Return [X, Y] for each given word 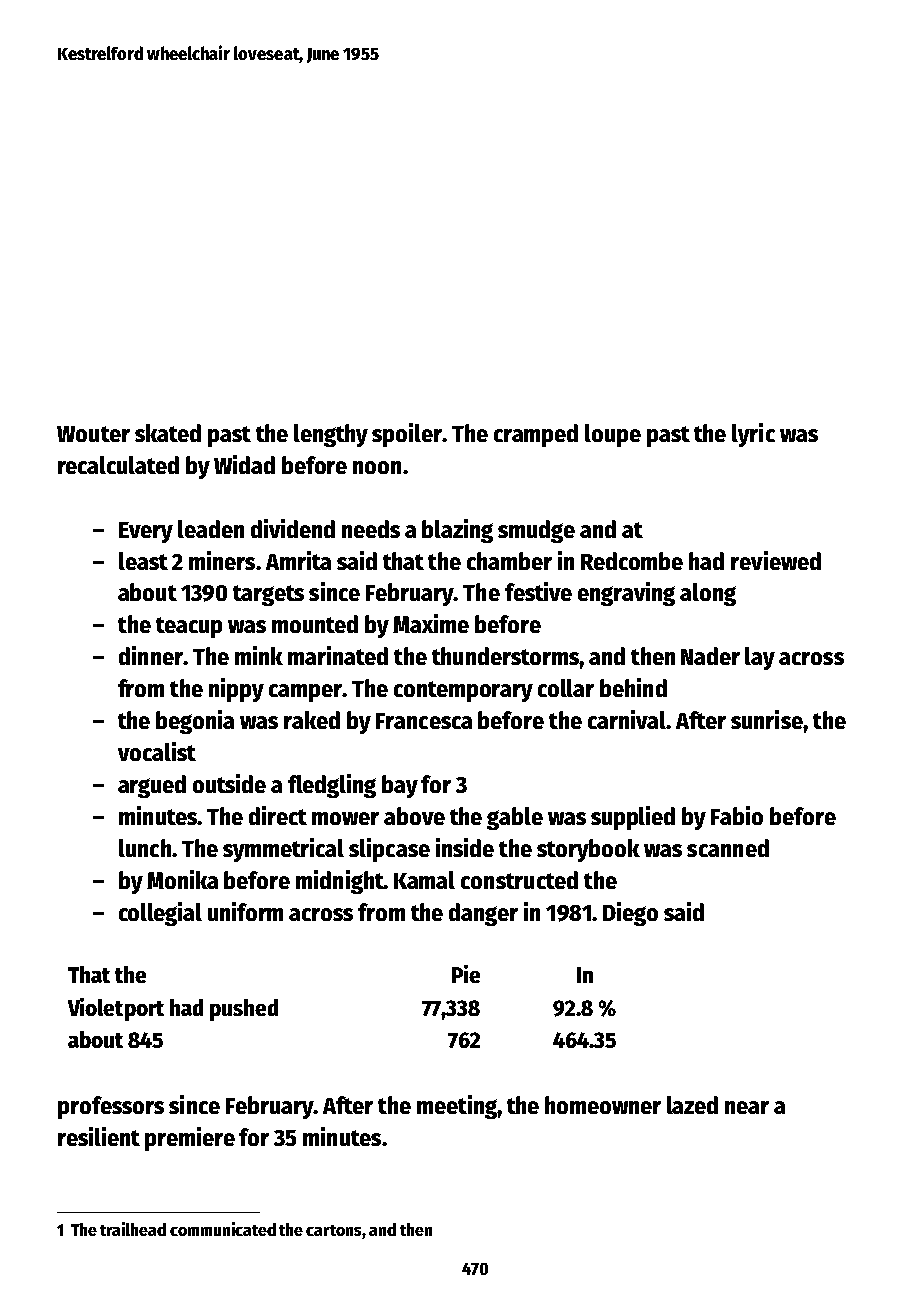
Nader [710, 656]
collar [566, 688]
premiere [190, 1139]
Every [146, 532]
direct [278, 815]
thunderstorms [506, 656]
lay [760, 658]
